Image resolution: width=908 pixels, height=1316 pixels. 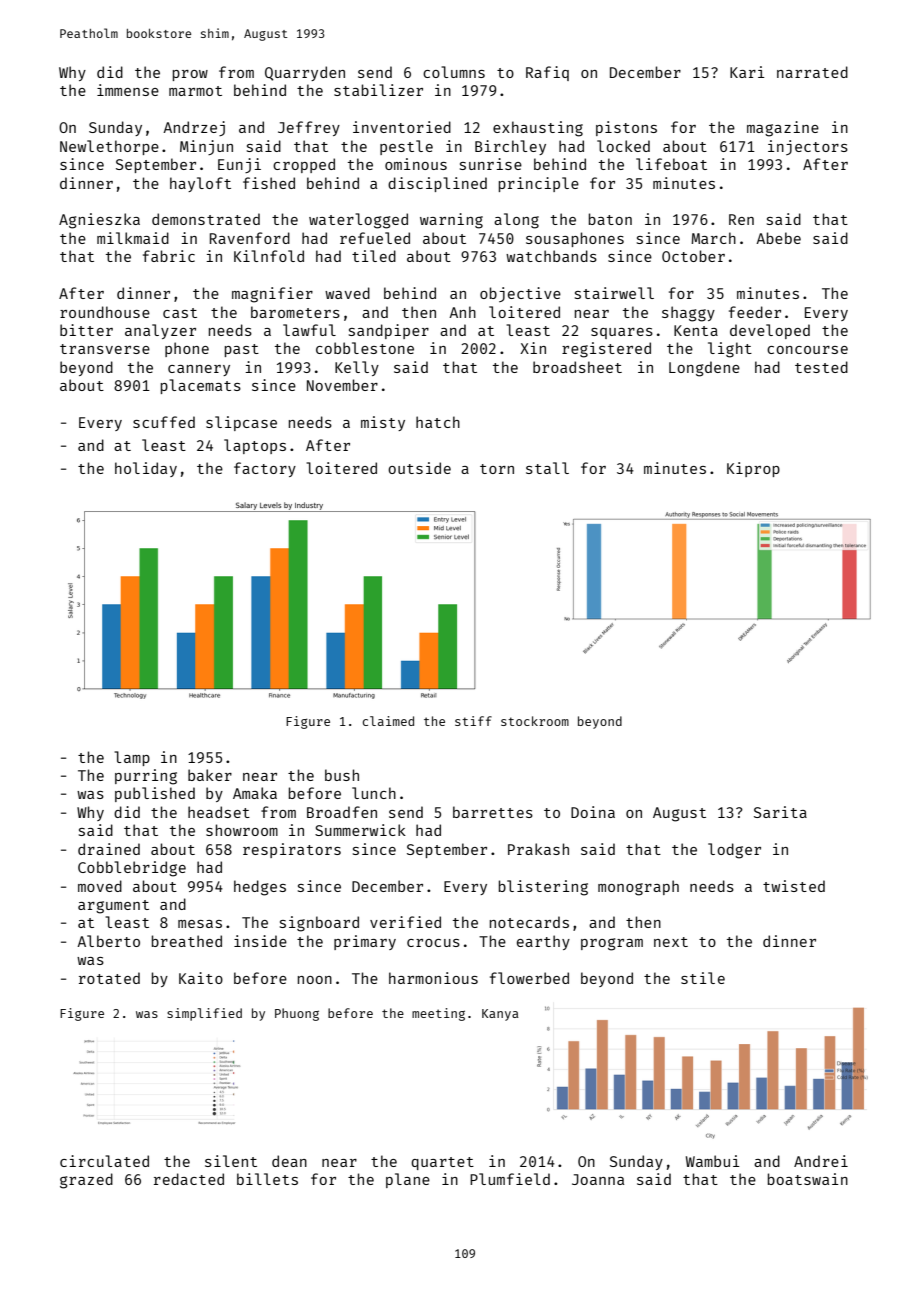 I want to click on twisted, so click(x=794, y=886).
